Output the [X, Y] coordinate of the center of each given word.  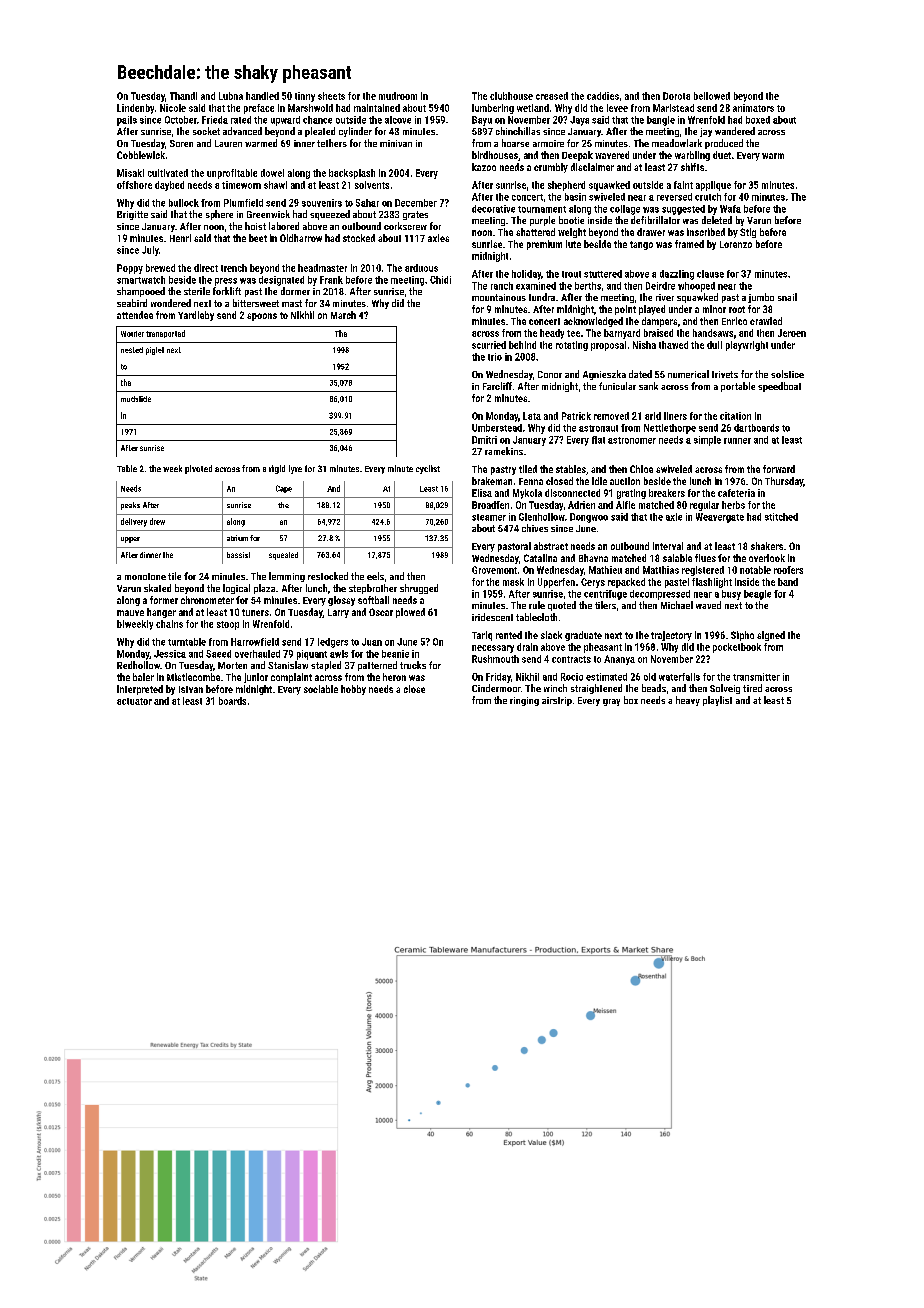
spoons [262, 317]
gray [611, 702]
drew [157, 521]
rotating [572, 346]
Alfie [625, 505]
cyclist [428, 469]
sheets [331, 96]
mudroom [398, 96]
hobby [353, 690]
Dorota [676, 96]
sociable [321, 689]
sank [648, 386]
